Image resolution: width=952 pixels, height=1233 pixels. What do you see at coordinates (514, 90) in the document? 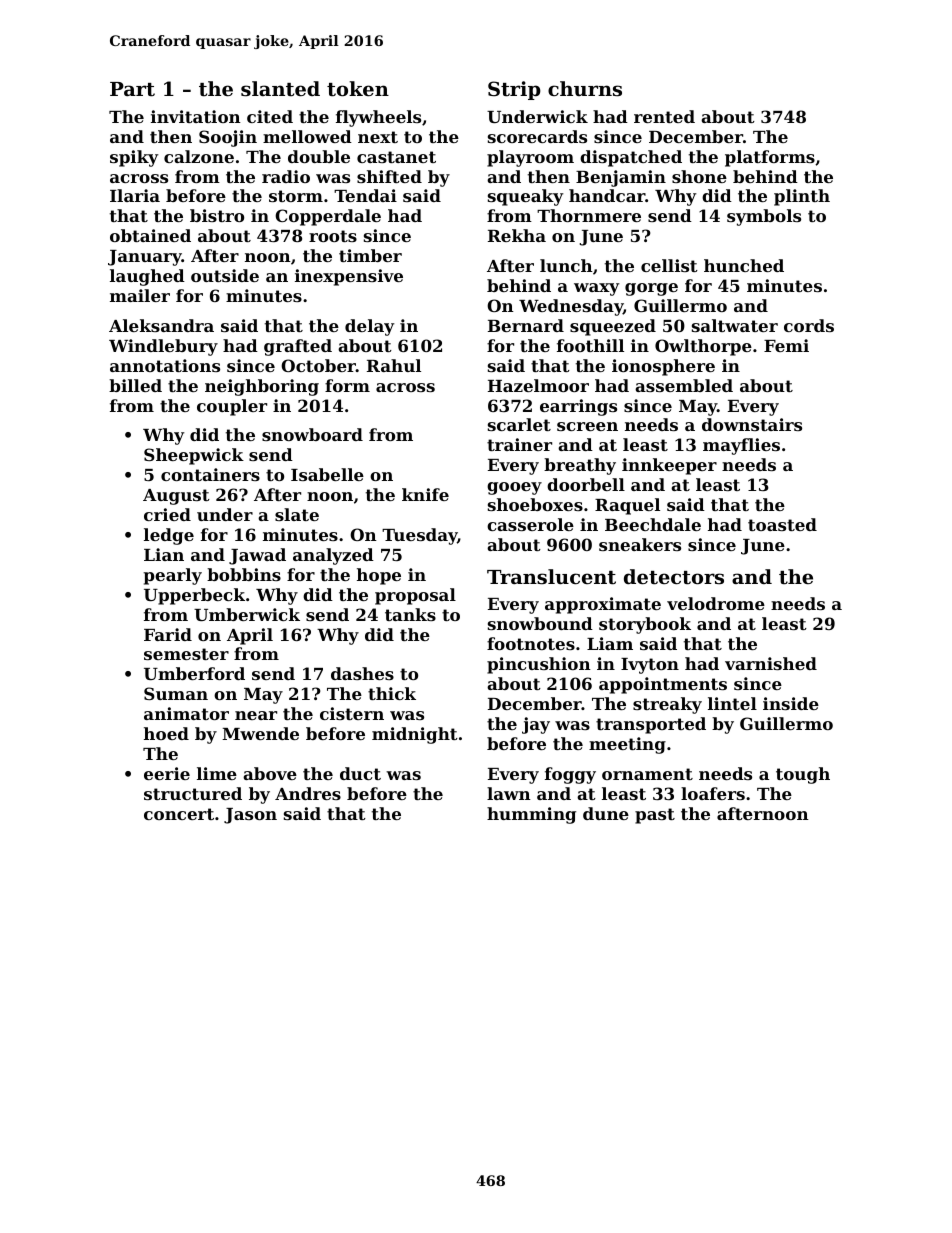
I see `Strip` at bounding box center [514, 90].
